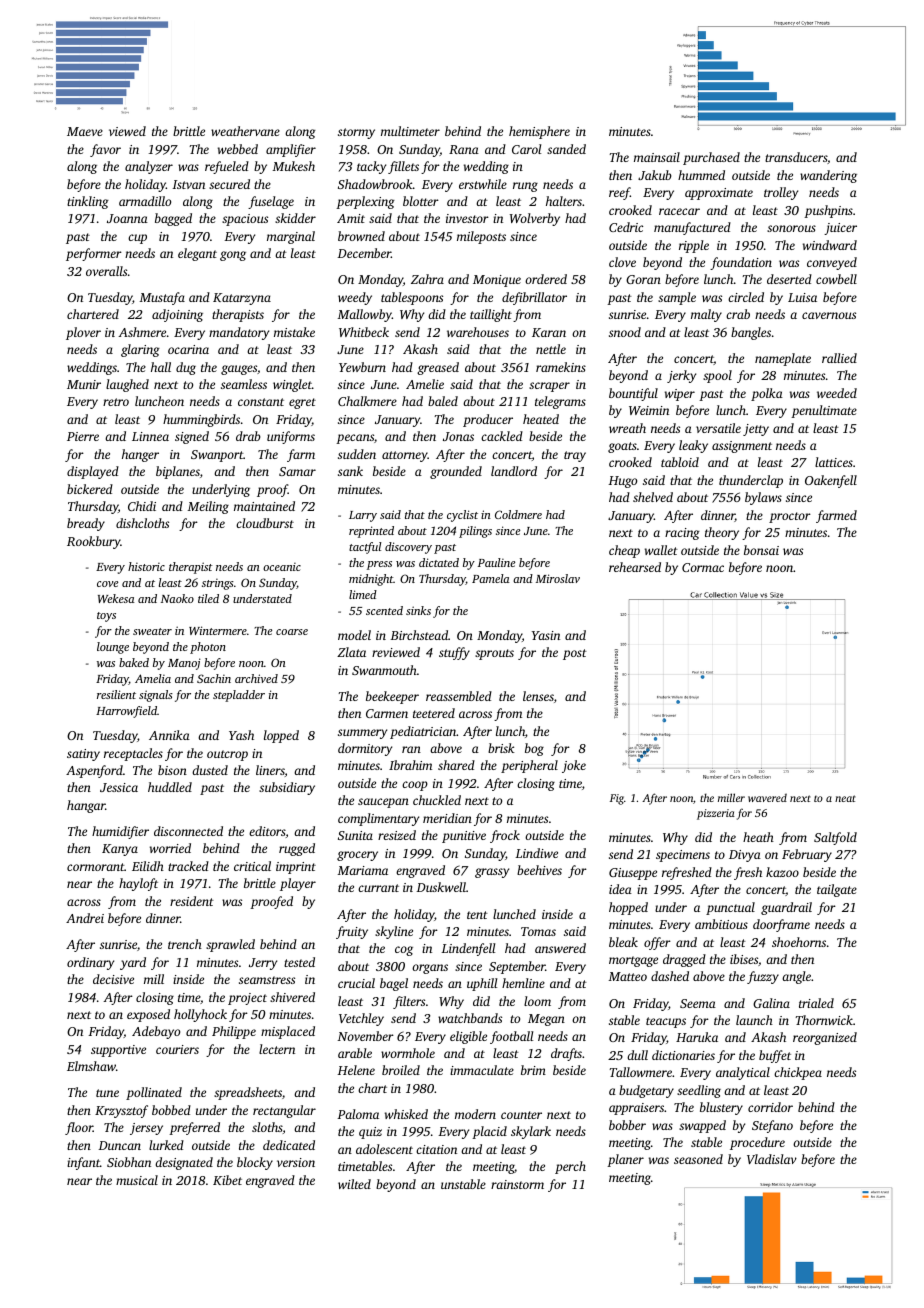  I want to click on Saltfold, so click(835, 838).
